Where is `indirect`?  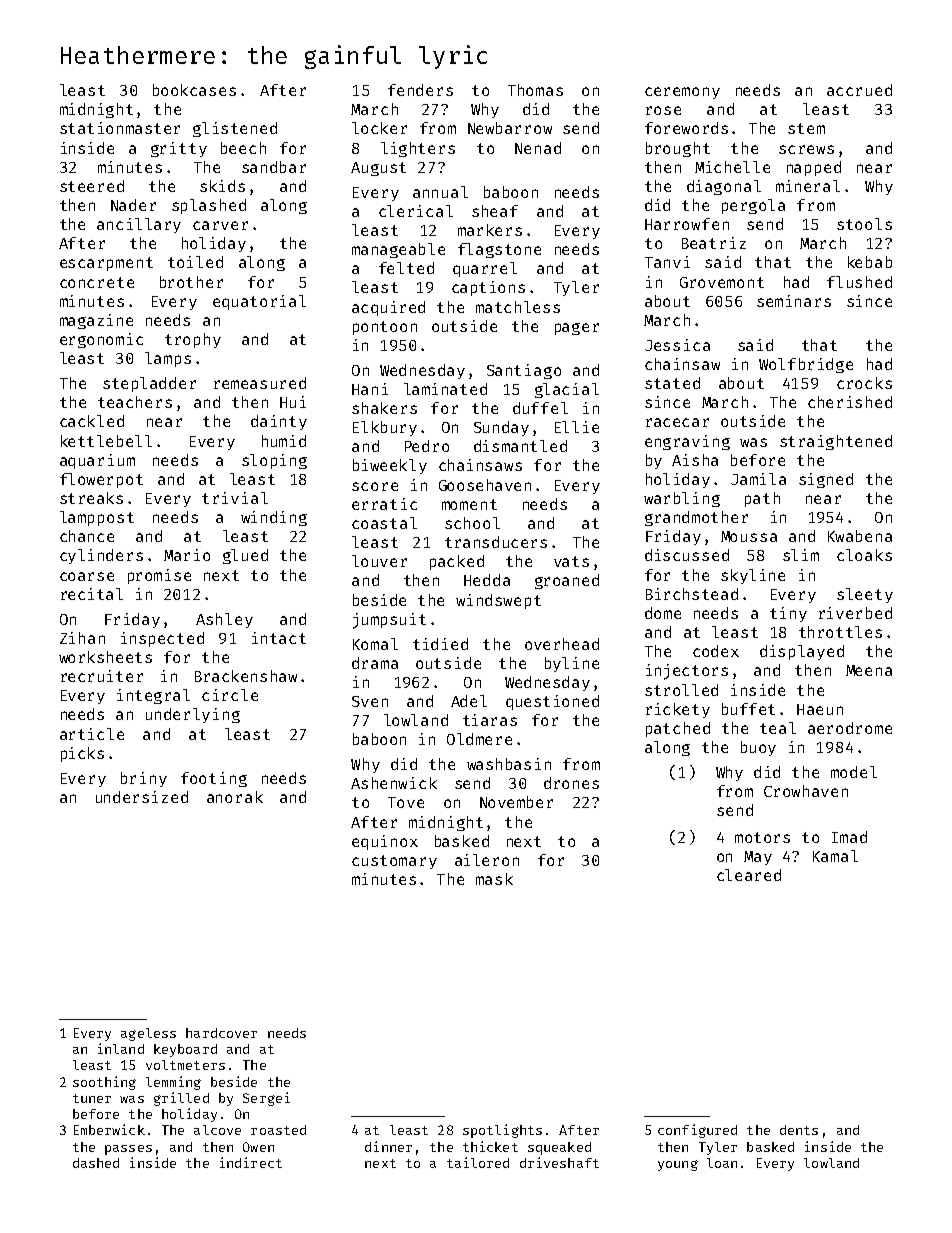
indirect is located at coordinates (251, 1162).
